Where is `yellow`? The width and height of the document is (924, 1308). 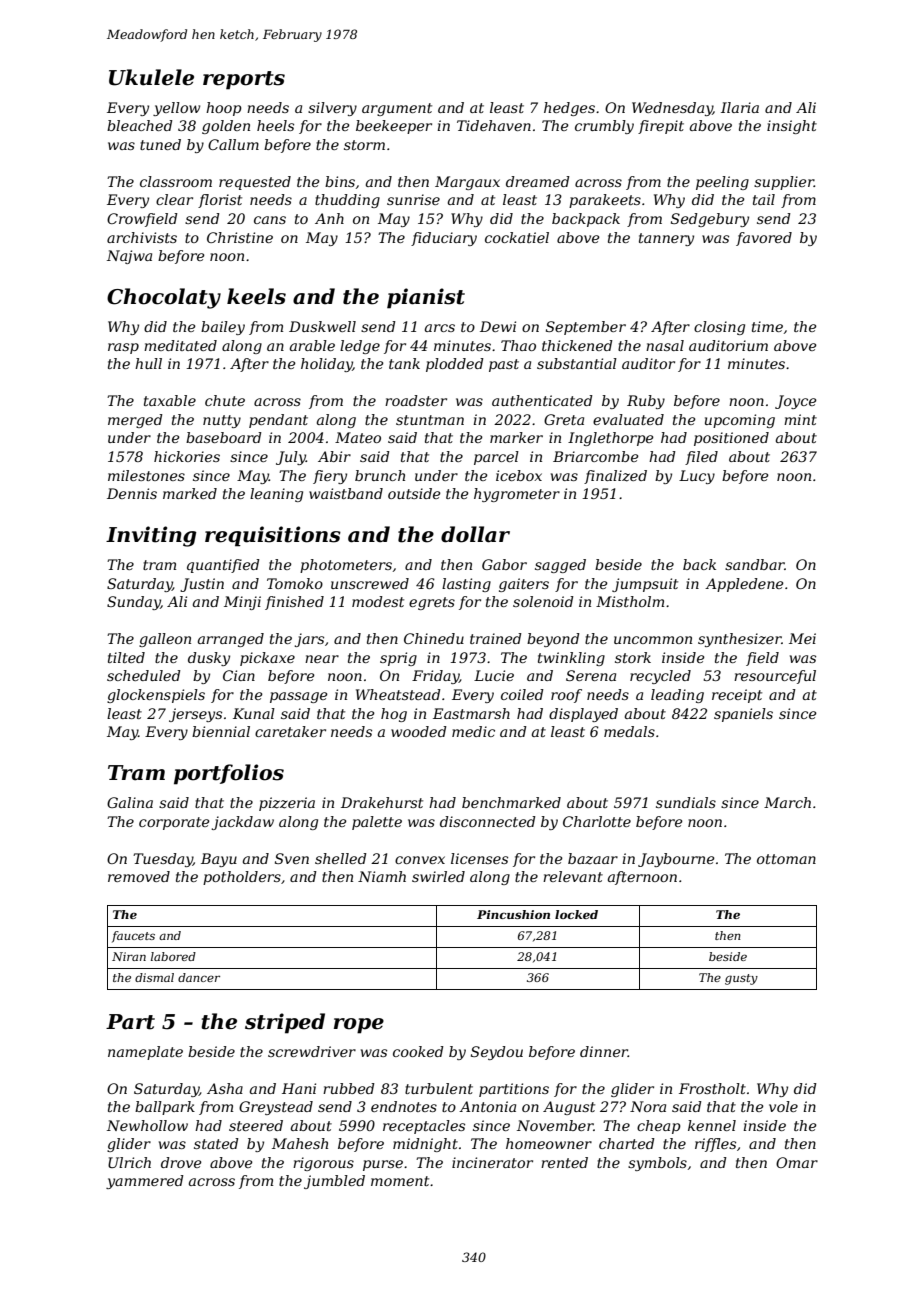
yellow is located at coordinates (176, 109).
